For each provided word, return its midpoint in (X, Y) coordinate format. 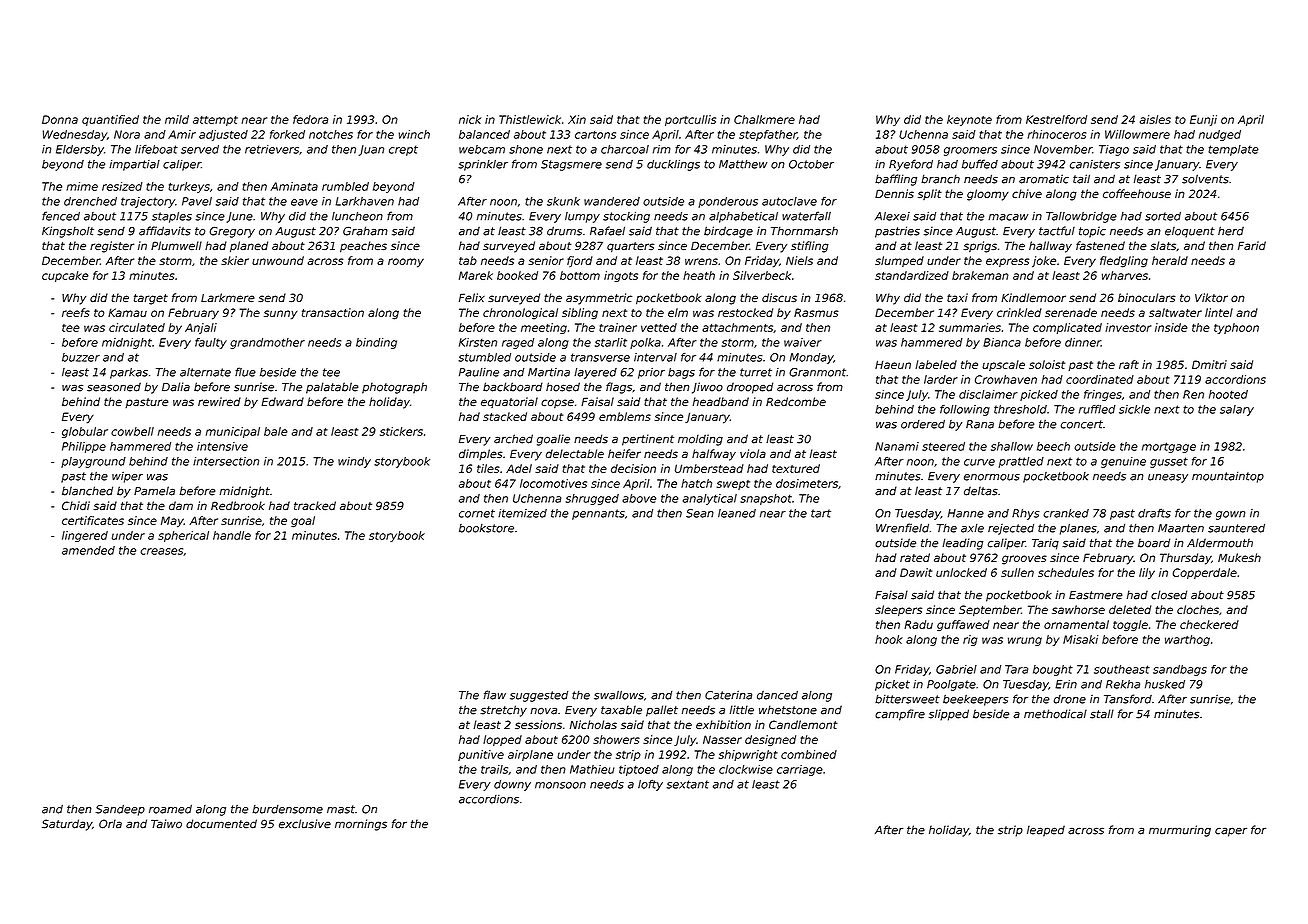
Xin (577, 119)
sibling (580, 314)
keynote (969, 120)
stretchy (503, 711)
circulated (137, 327)
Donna (60, 119)
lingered (85, 536)
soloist (1047, 364)
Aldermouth (1220, 543)
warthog (1187, 640)
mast (341, 809)
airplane (530, 755)
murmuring (1180, 831)
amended (88, 550)
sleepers (898, 610)
